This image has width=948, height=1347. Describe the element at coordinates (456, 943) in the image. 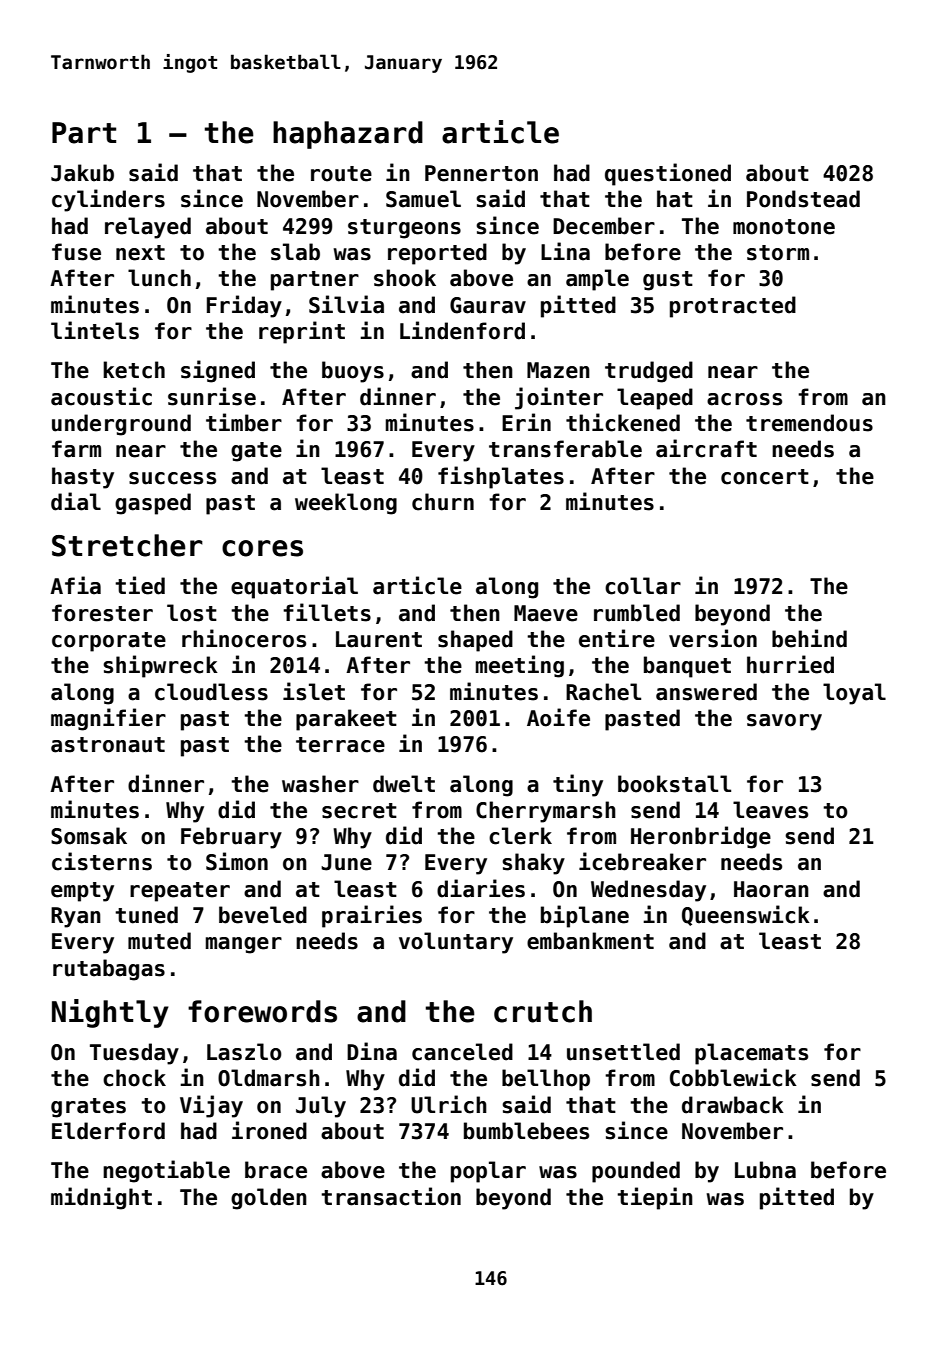

I see `voluntary` at that location.
